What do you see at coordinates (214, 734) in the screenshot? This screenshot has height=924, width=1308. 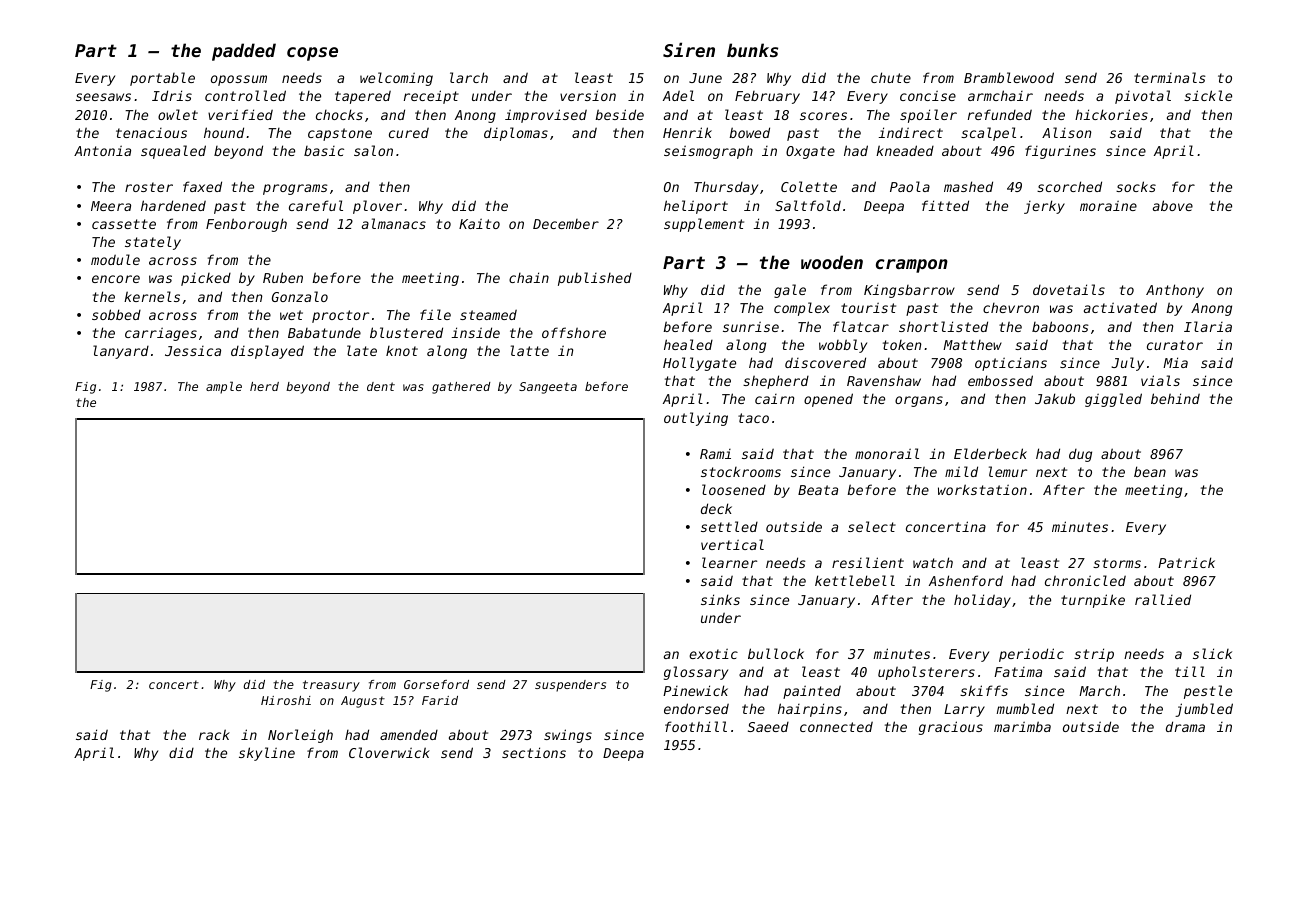 I see `rack` at bounding box center [214, 734].
